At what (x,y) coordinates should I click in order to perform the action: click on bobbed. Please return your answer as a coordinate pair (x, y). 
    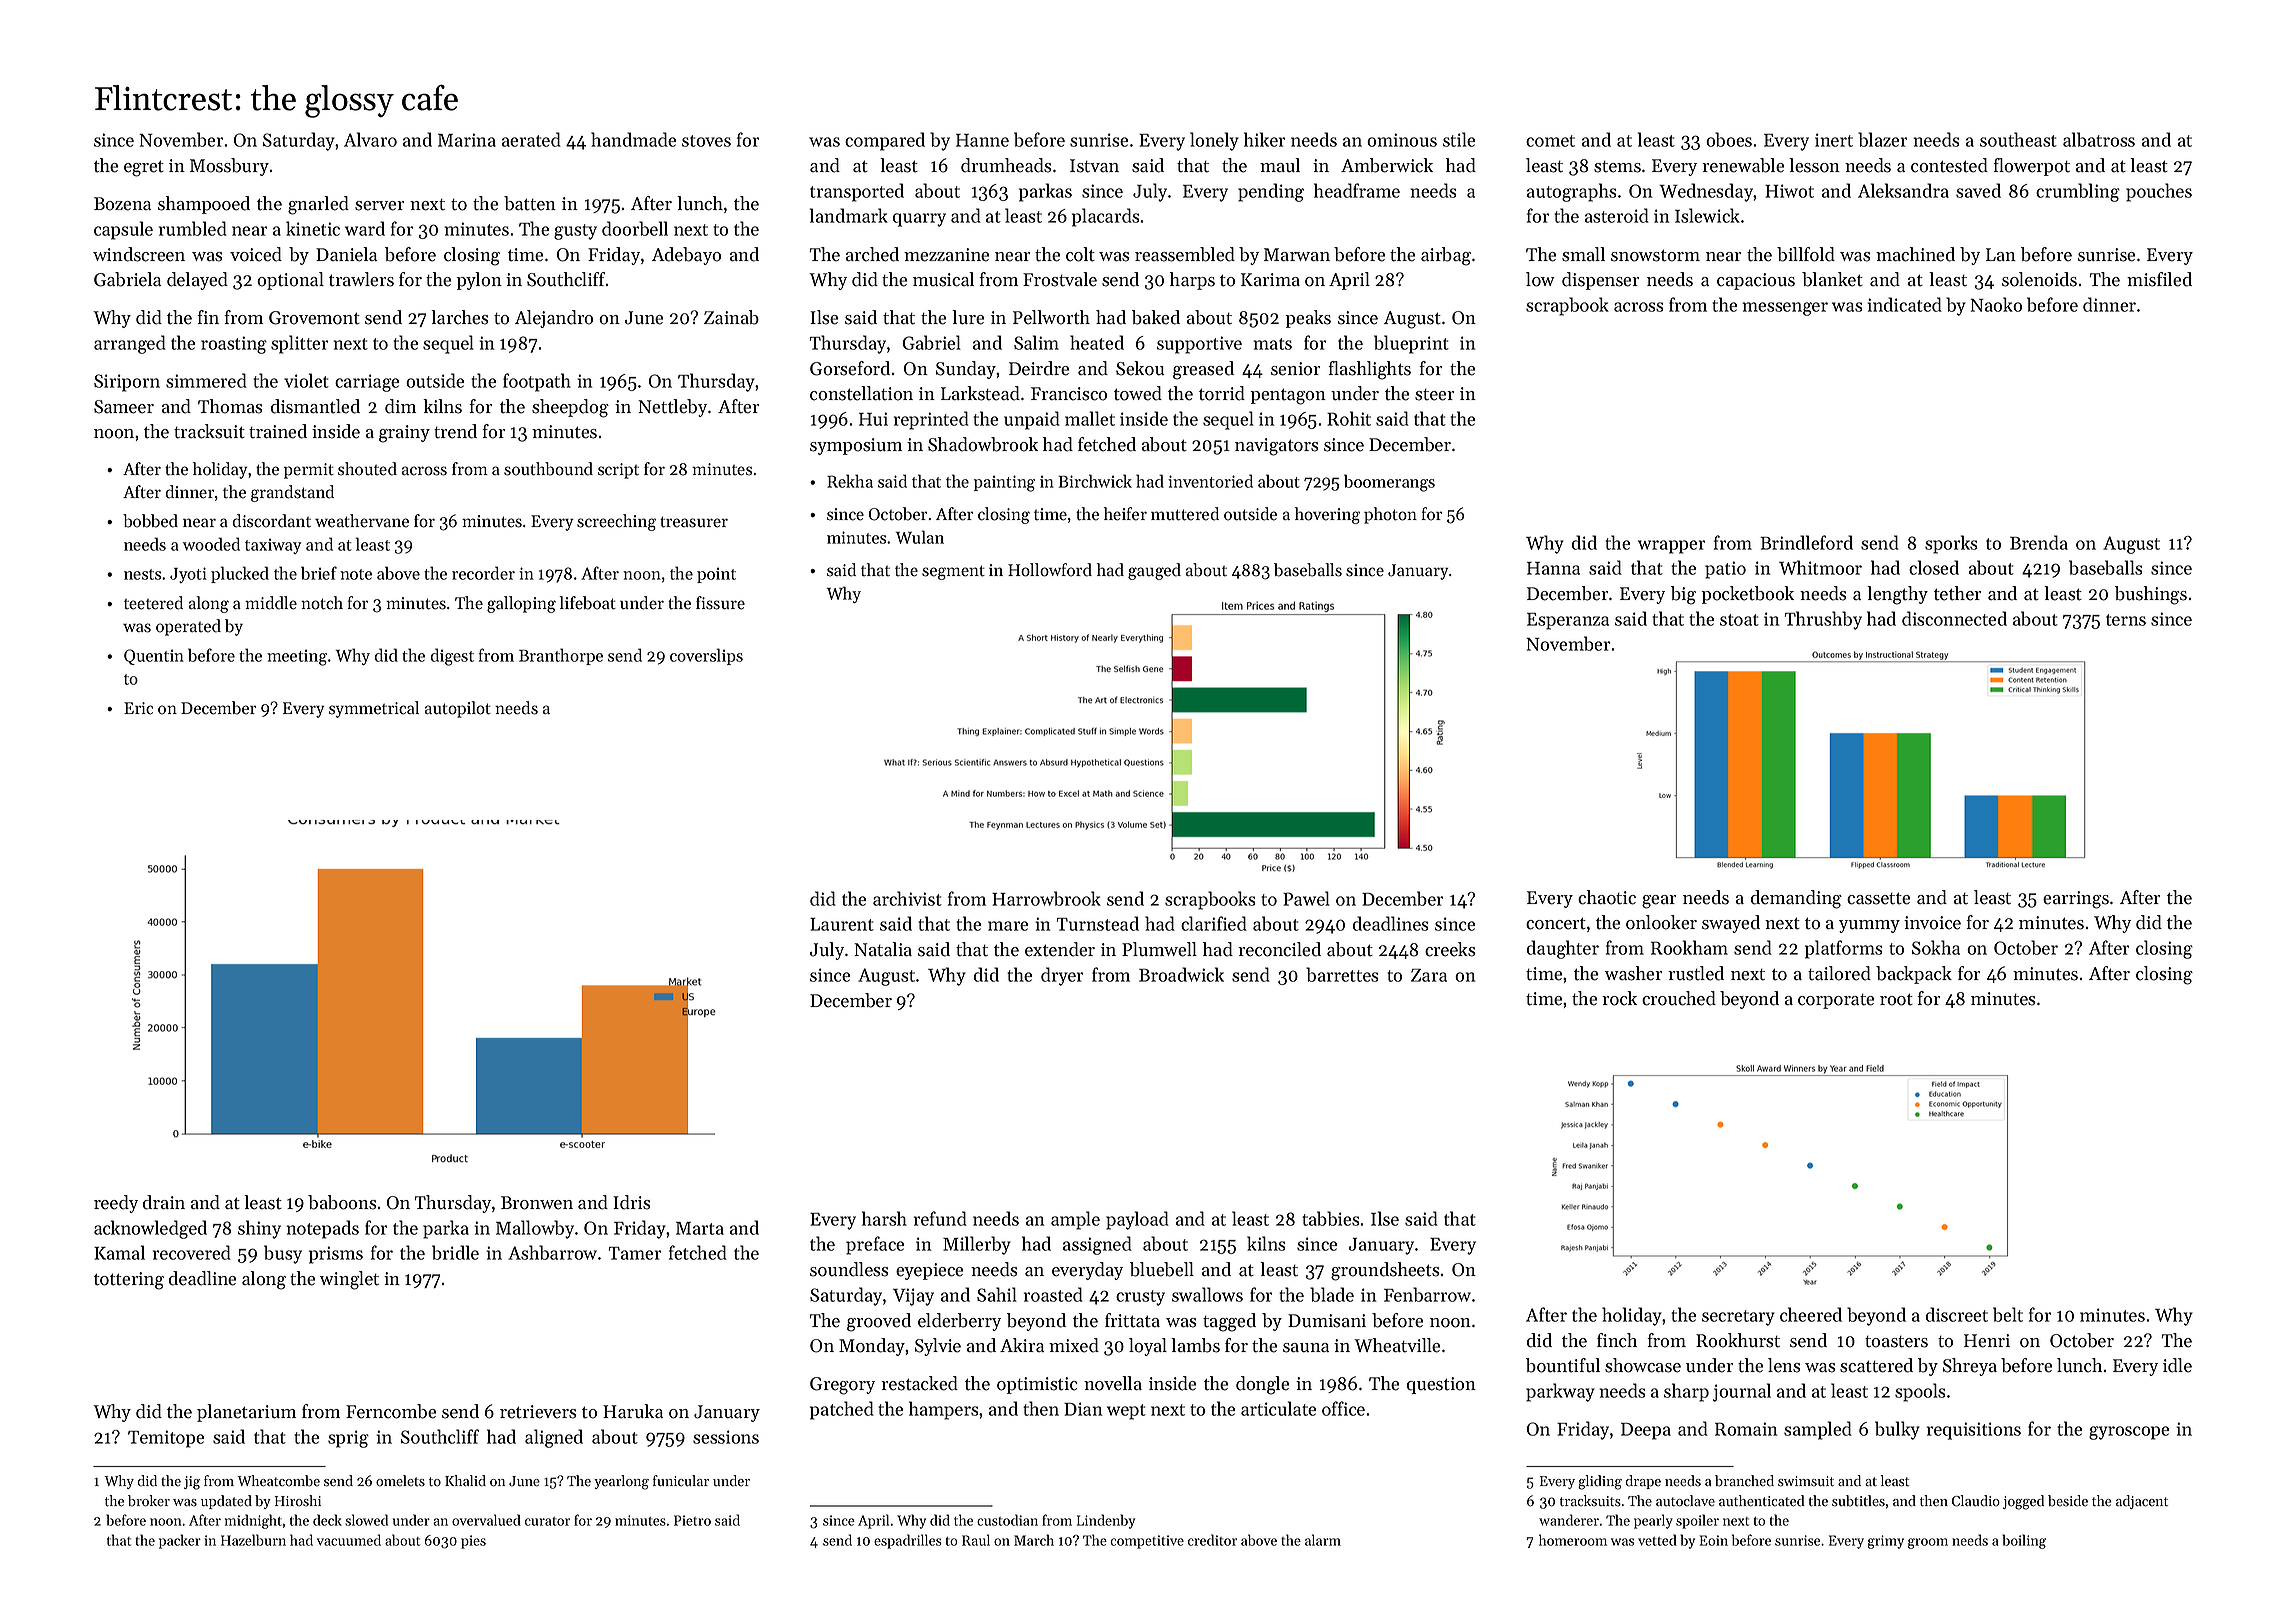
    Looking at the image, I should click on (150, 521).
